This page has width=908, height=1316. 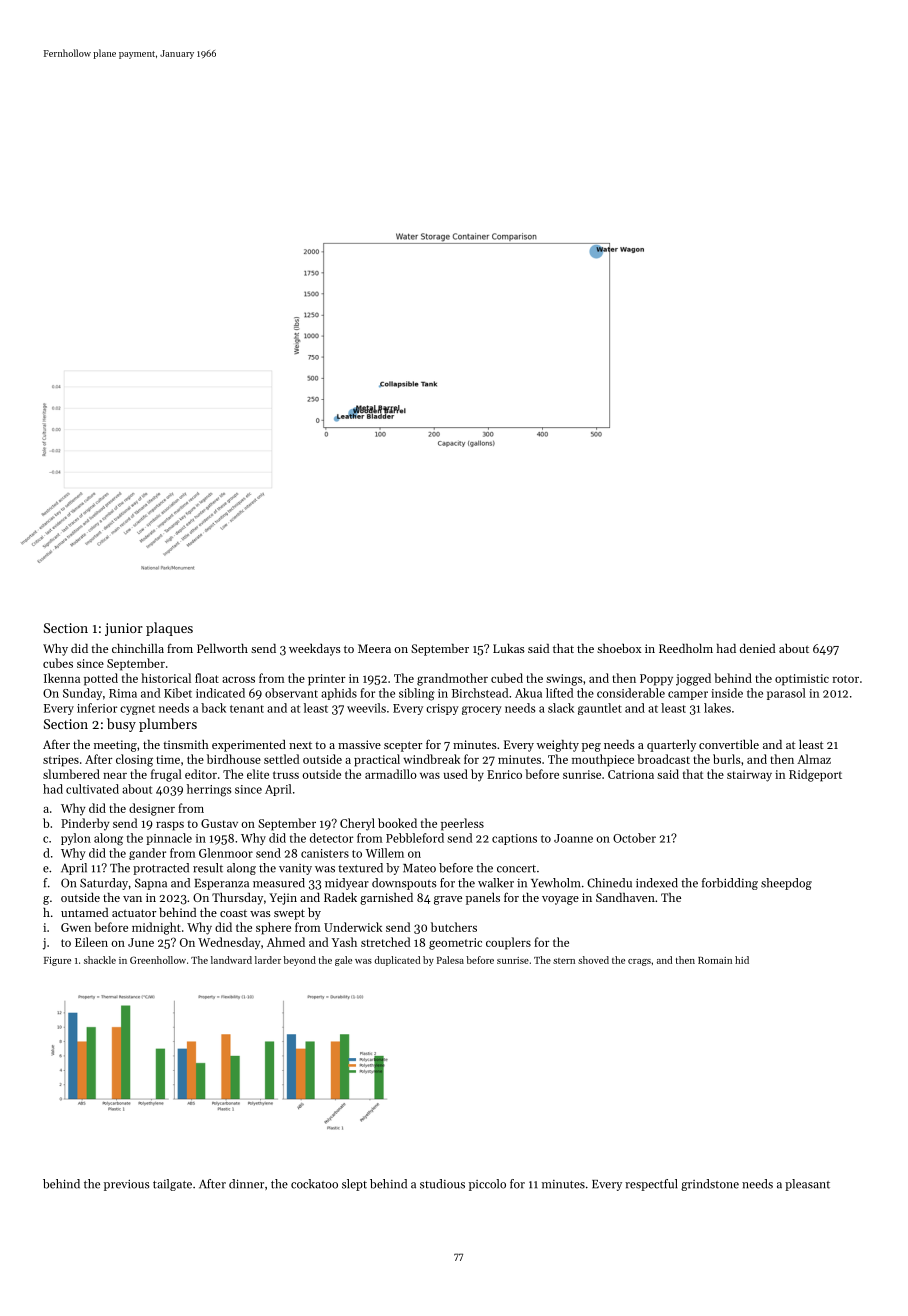 What do you see at coordinates (442, 1184) in the page?
I see `studious` at bounding box center [442, 1184].
